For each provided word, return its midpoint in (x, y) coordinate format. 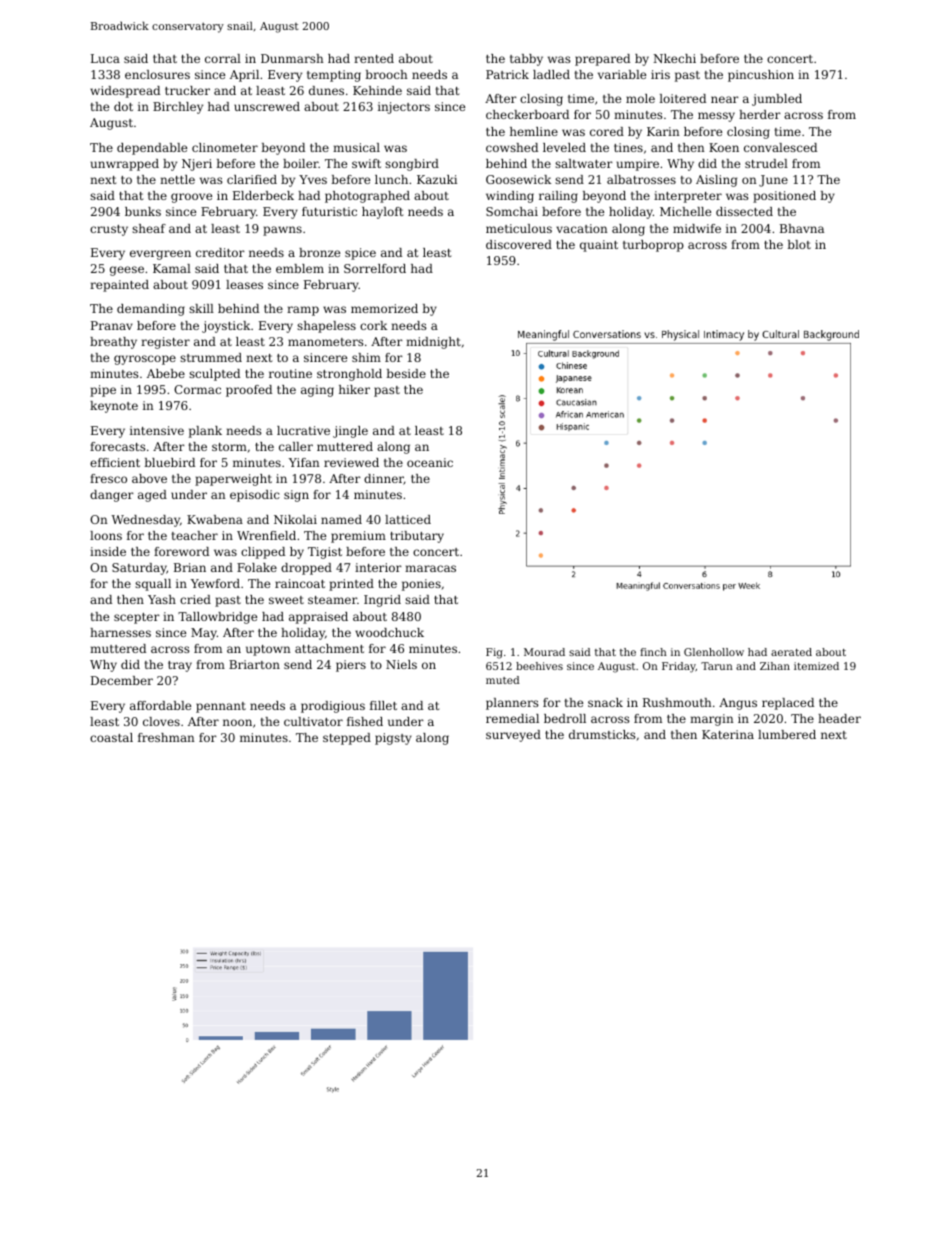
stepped (347, 739)
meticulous (519, 228)
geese (127, 271)
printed (351, 585)
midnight (433, 343)
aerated (791, 652)
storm (229, 447)
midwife (697, 228)
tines (628, 147)
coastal (111, 737)
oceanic (430, 462)
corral (223, 58)
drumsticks (602, 734)
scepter (137, 618)
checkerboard (527, 114)
